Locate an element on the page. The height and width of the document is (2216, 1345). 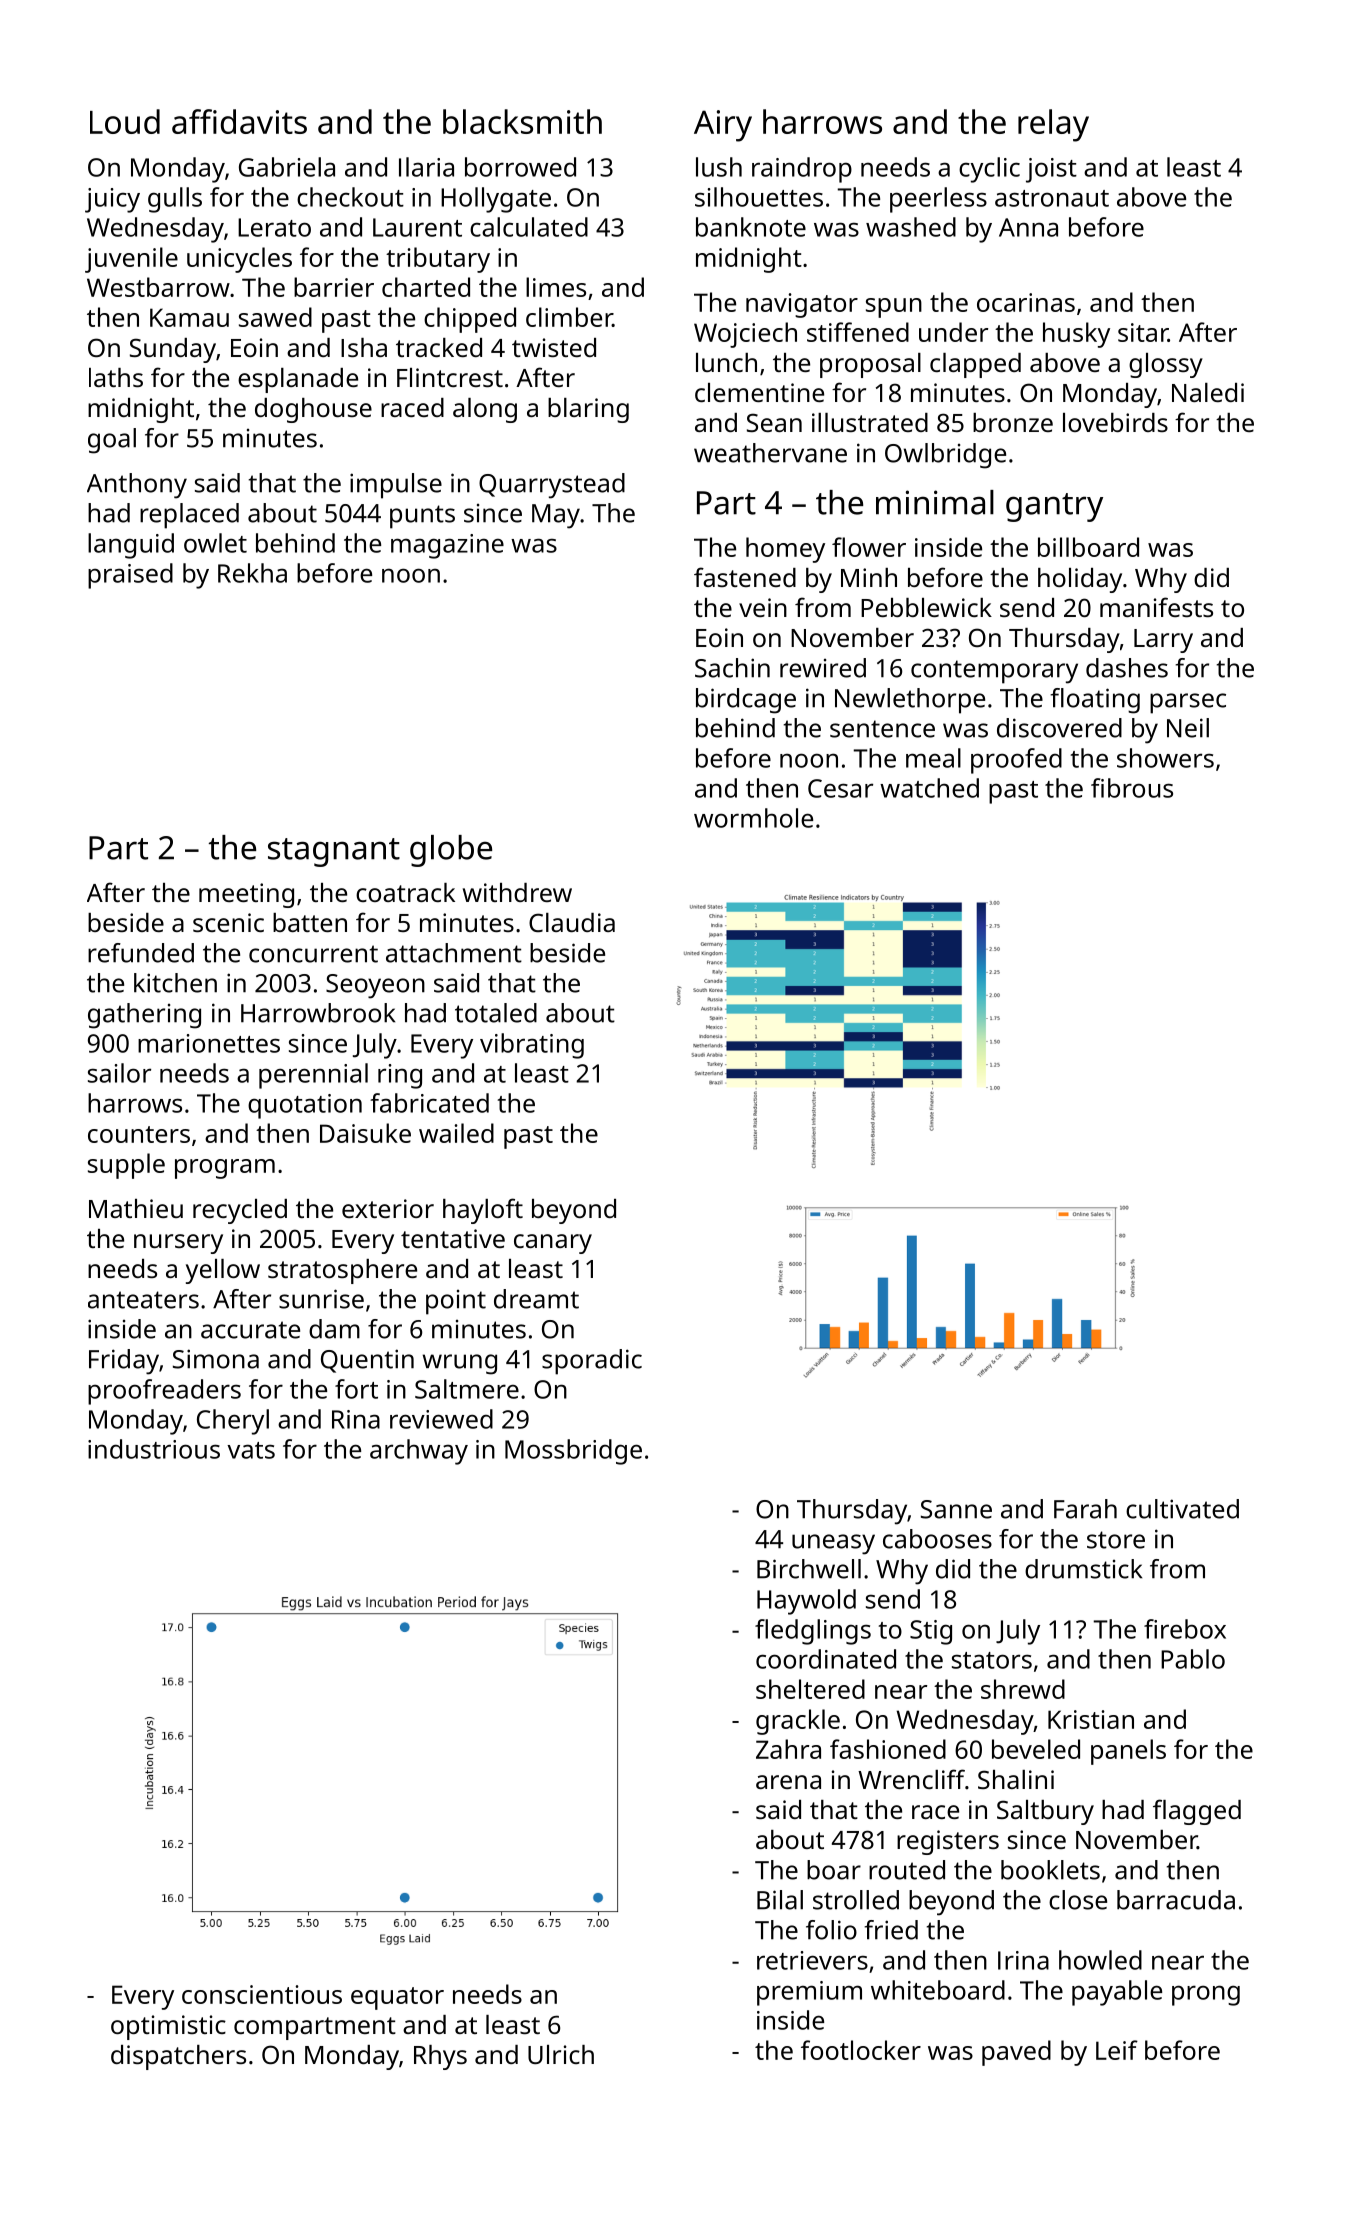
stiffened is located at coordinates (858, 332).
